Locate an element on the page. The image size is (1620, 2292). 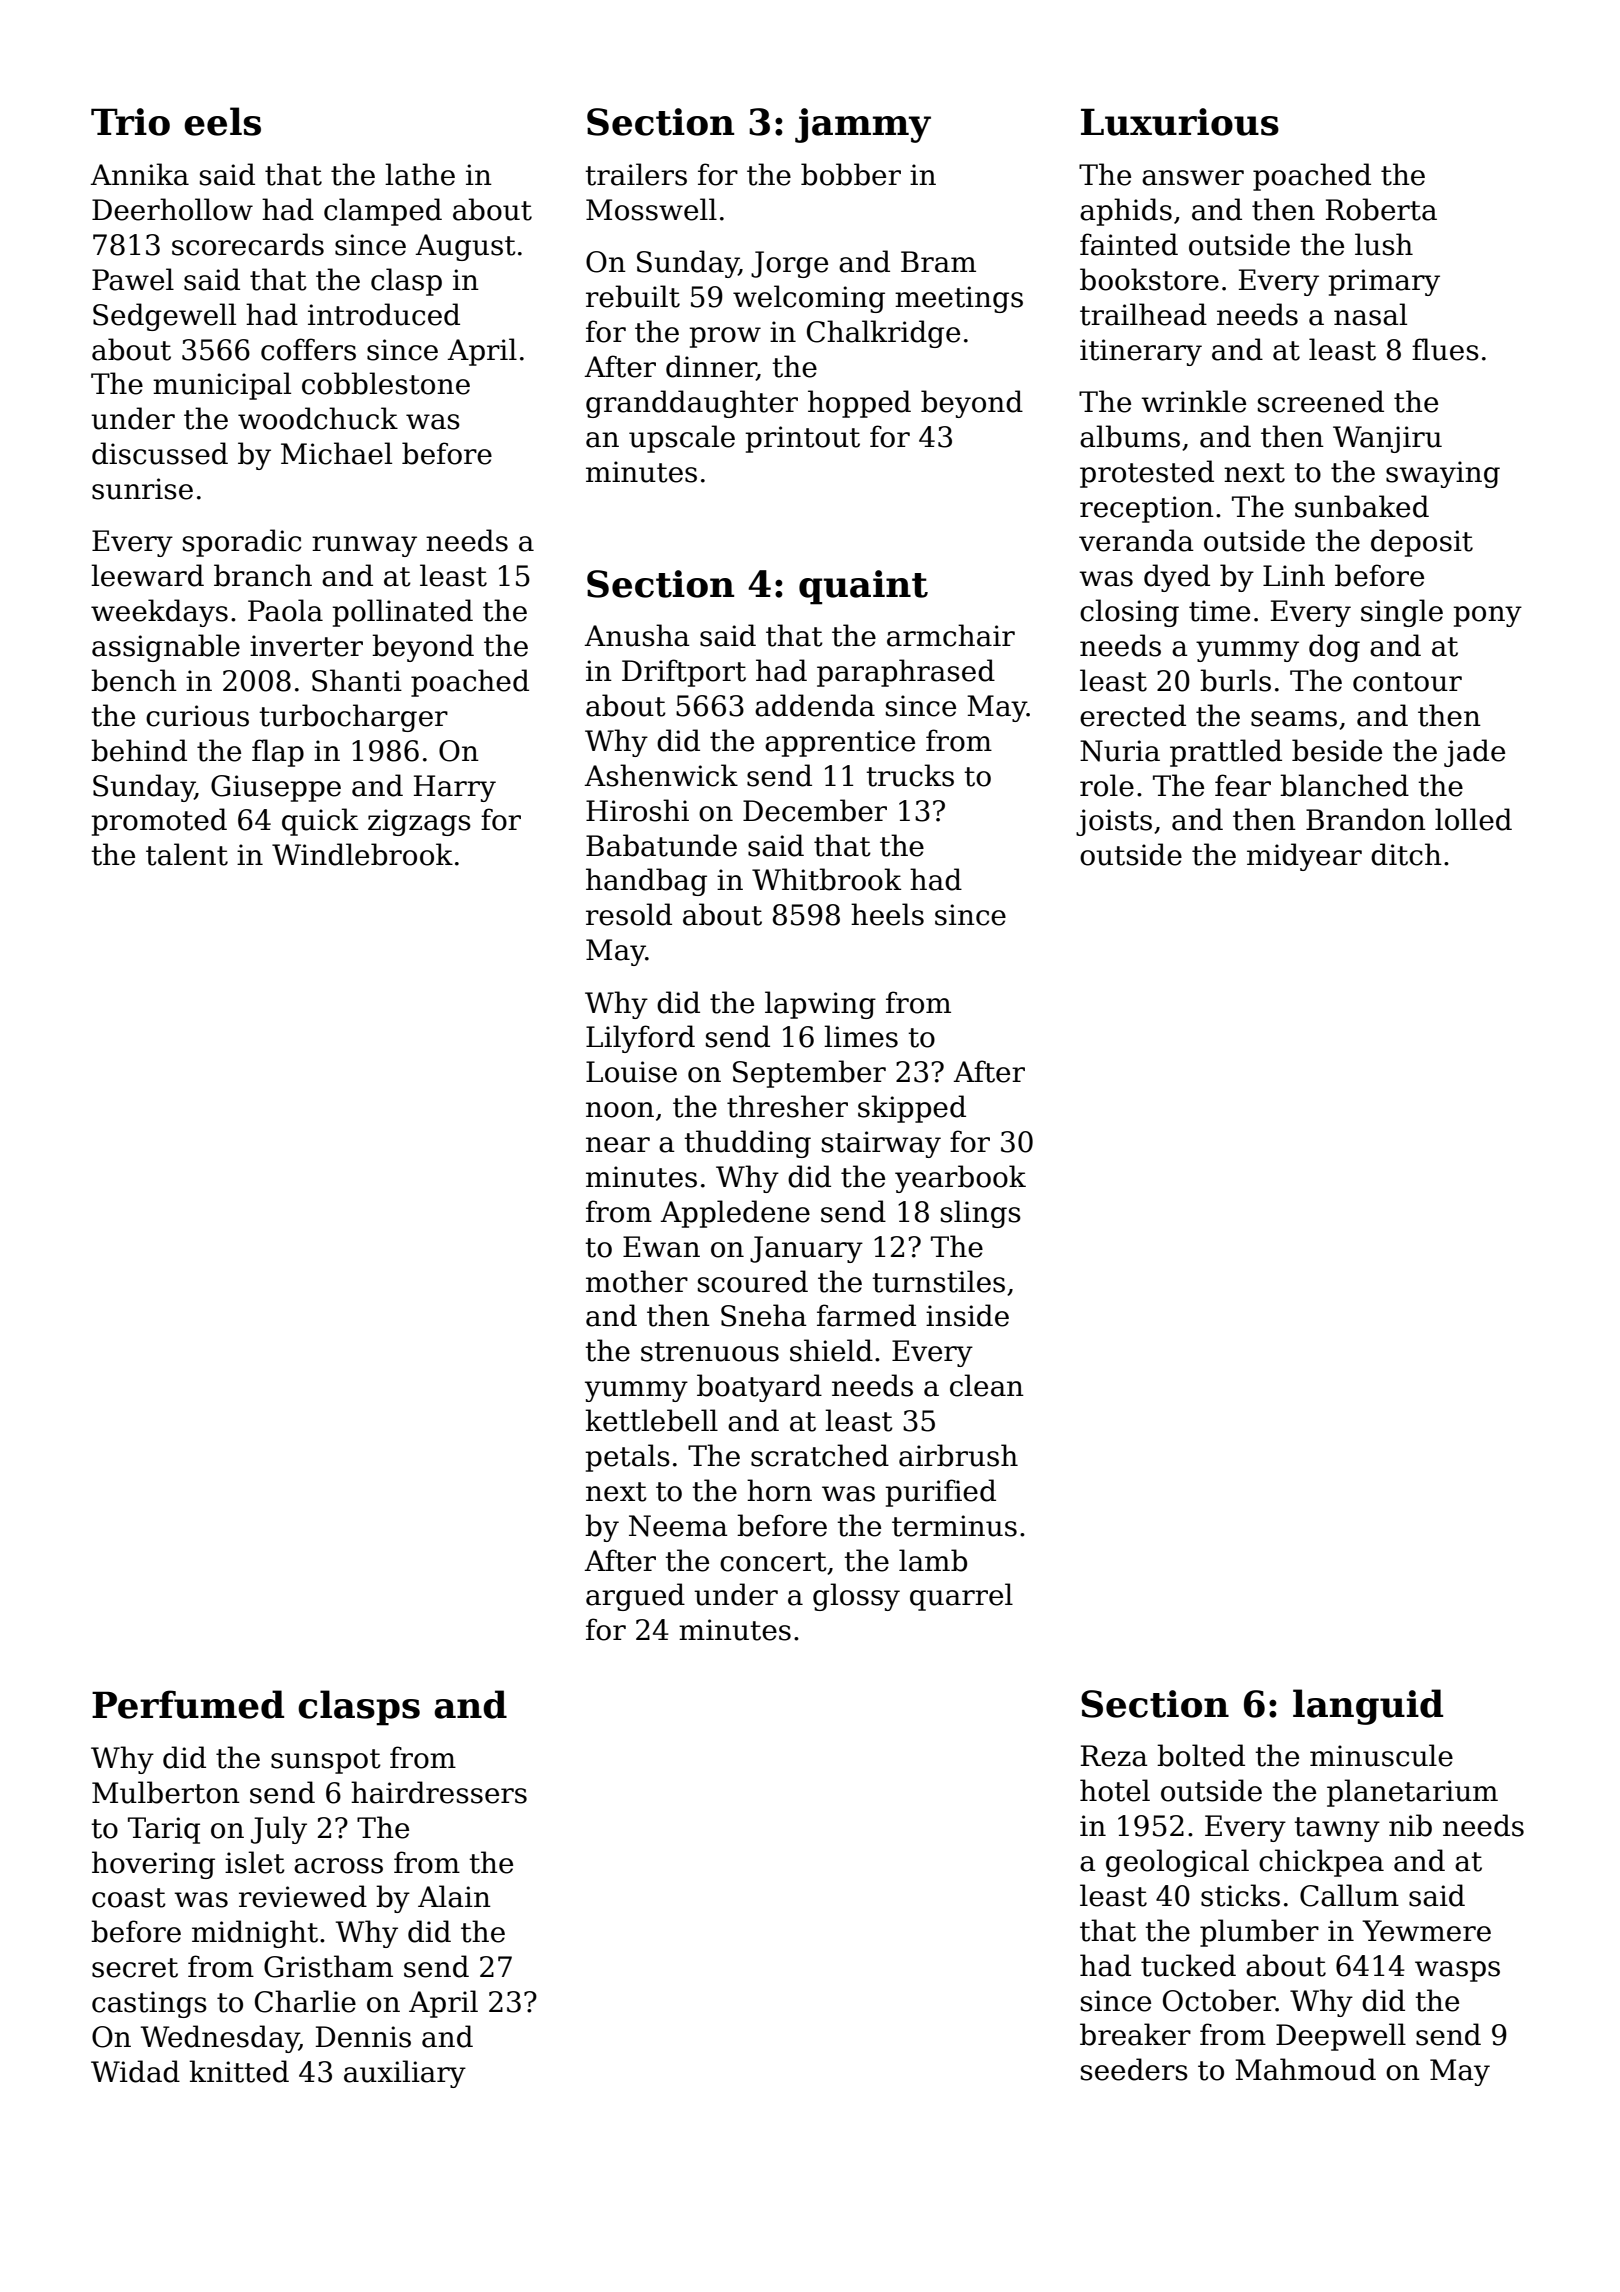
behind is located at coordinates (139, 750).
